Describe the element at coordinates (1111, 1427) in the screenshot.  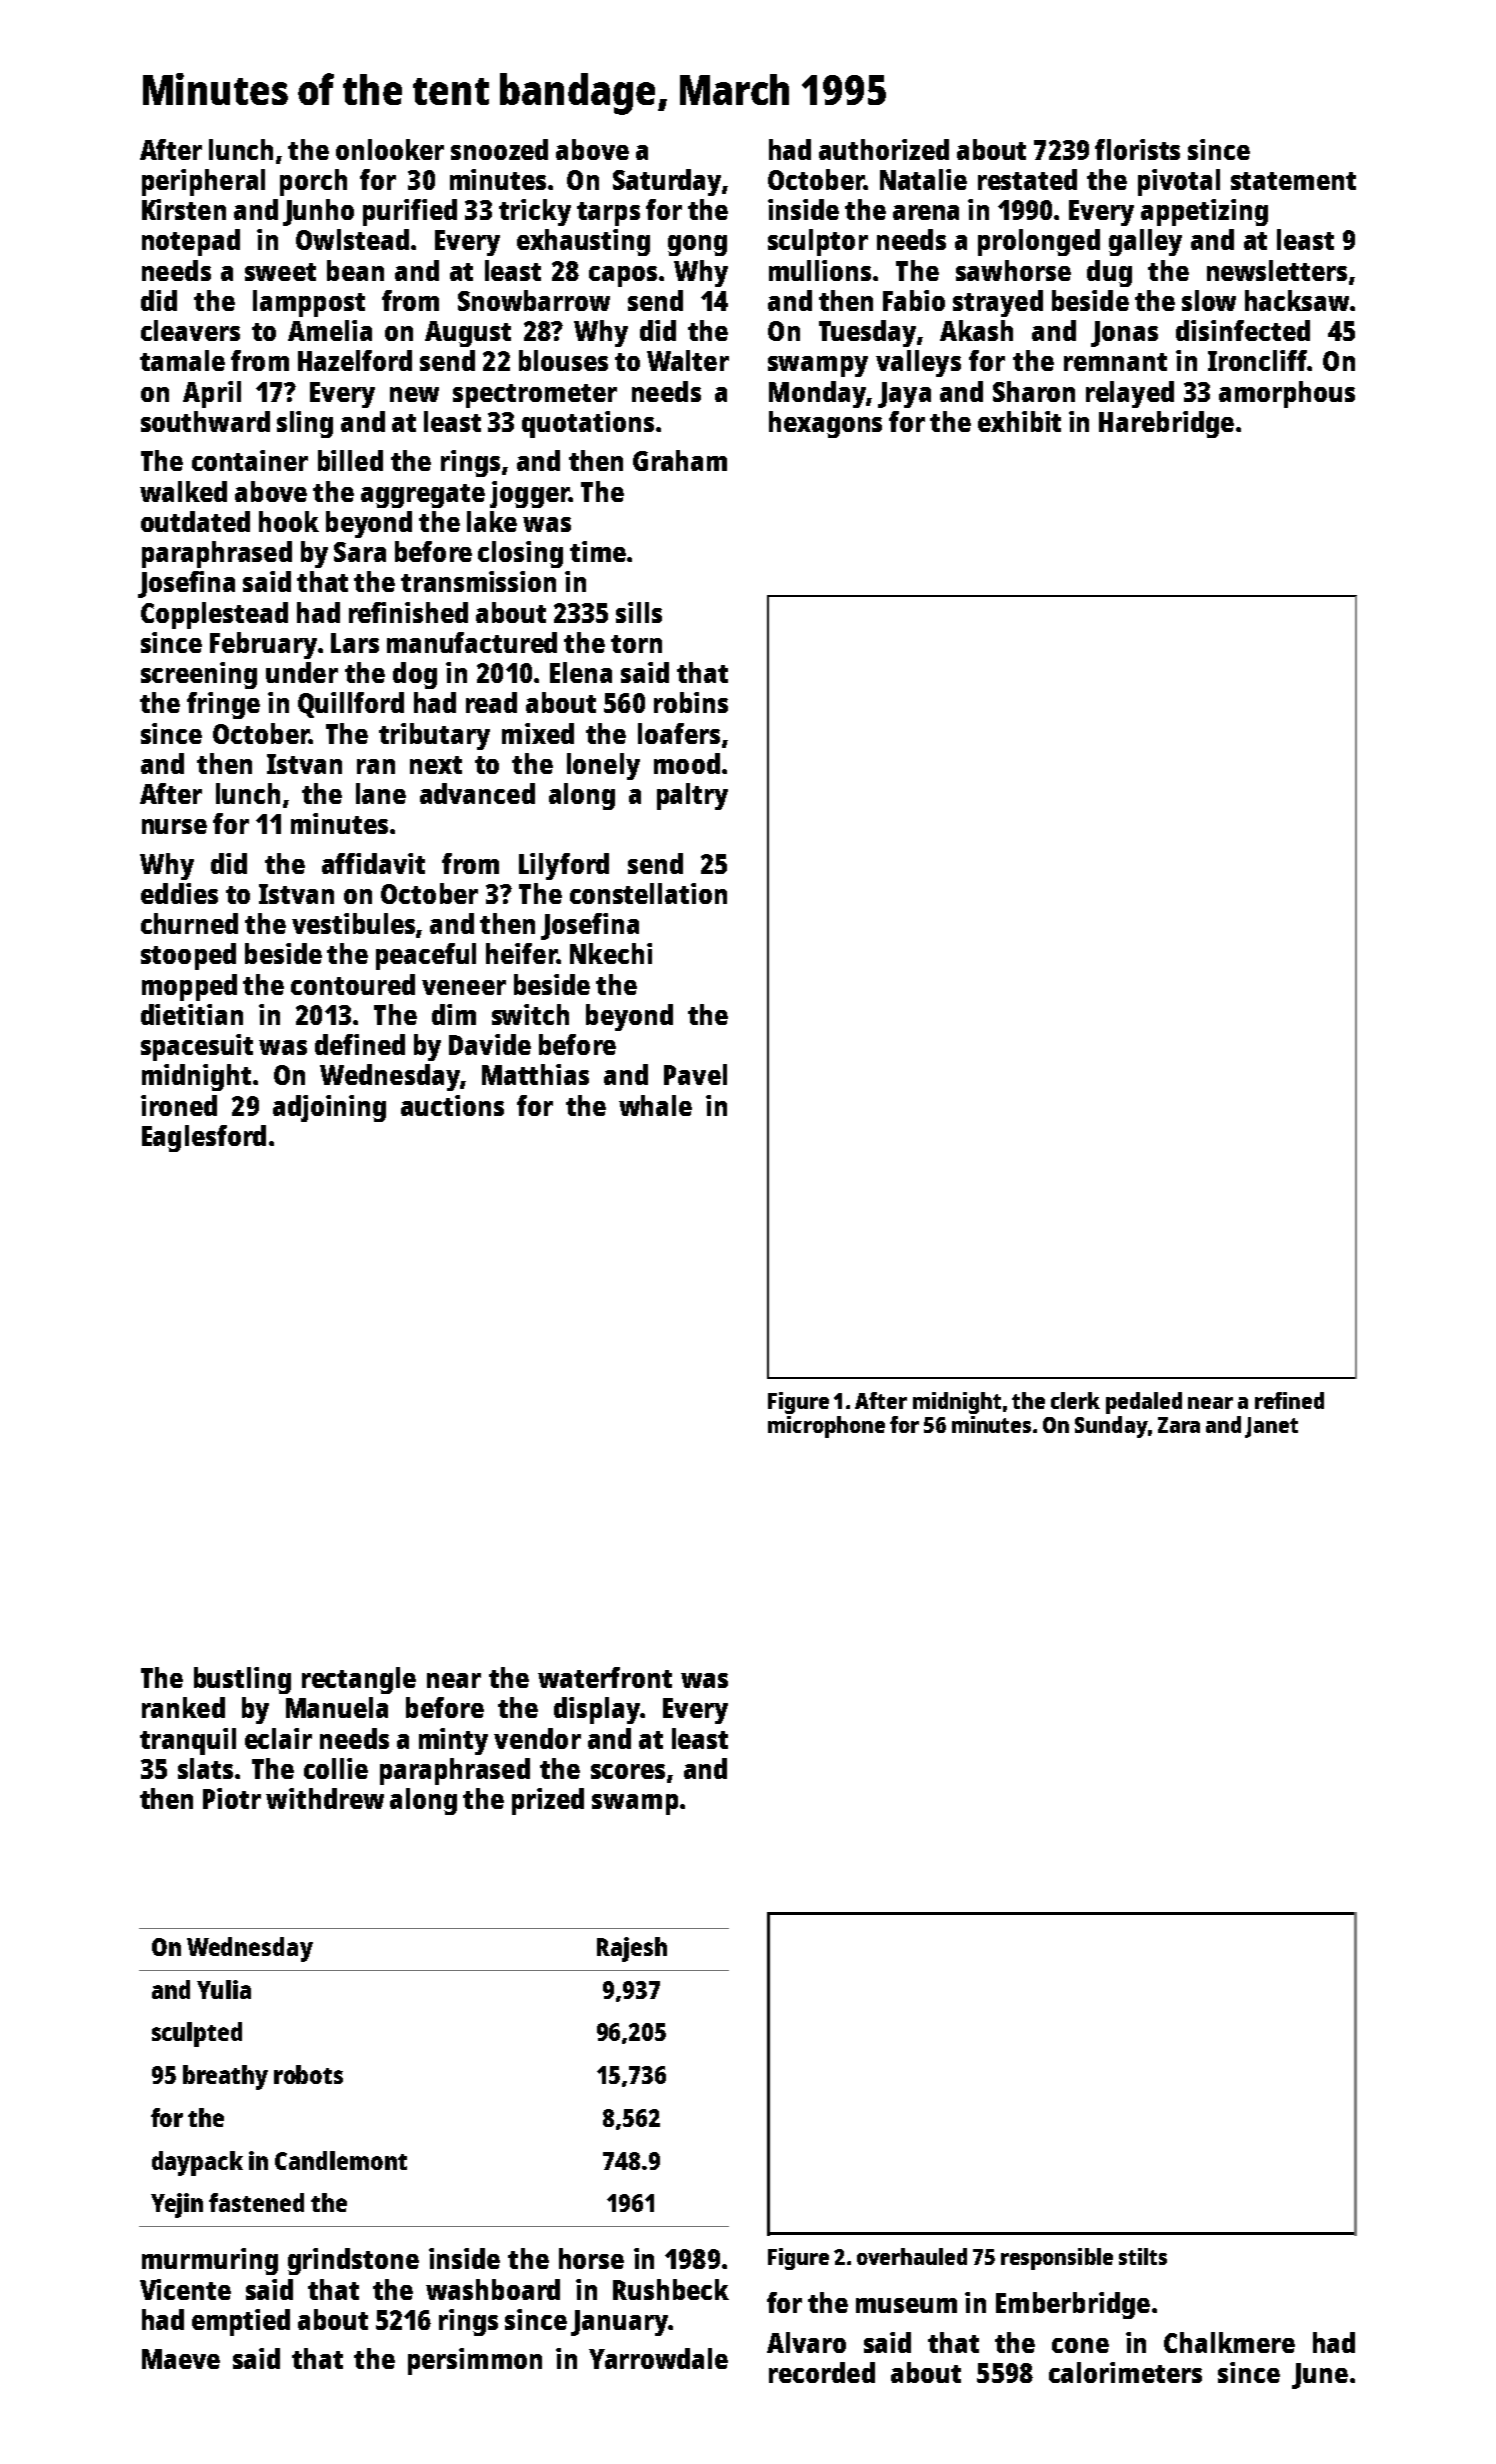
I see `Sunday` at that location.
